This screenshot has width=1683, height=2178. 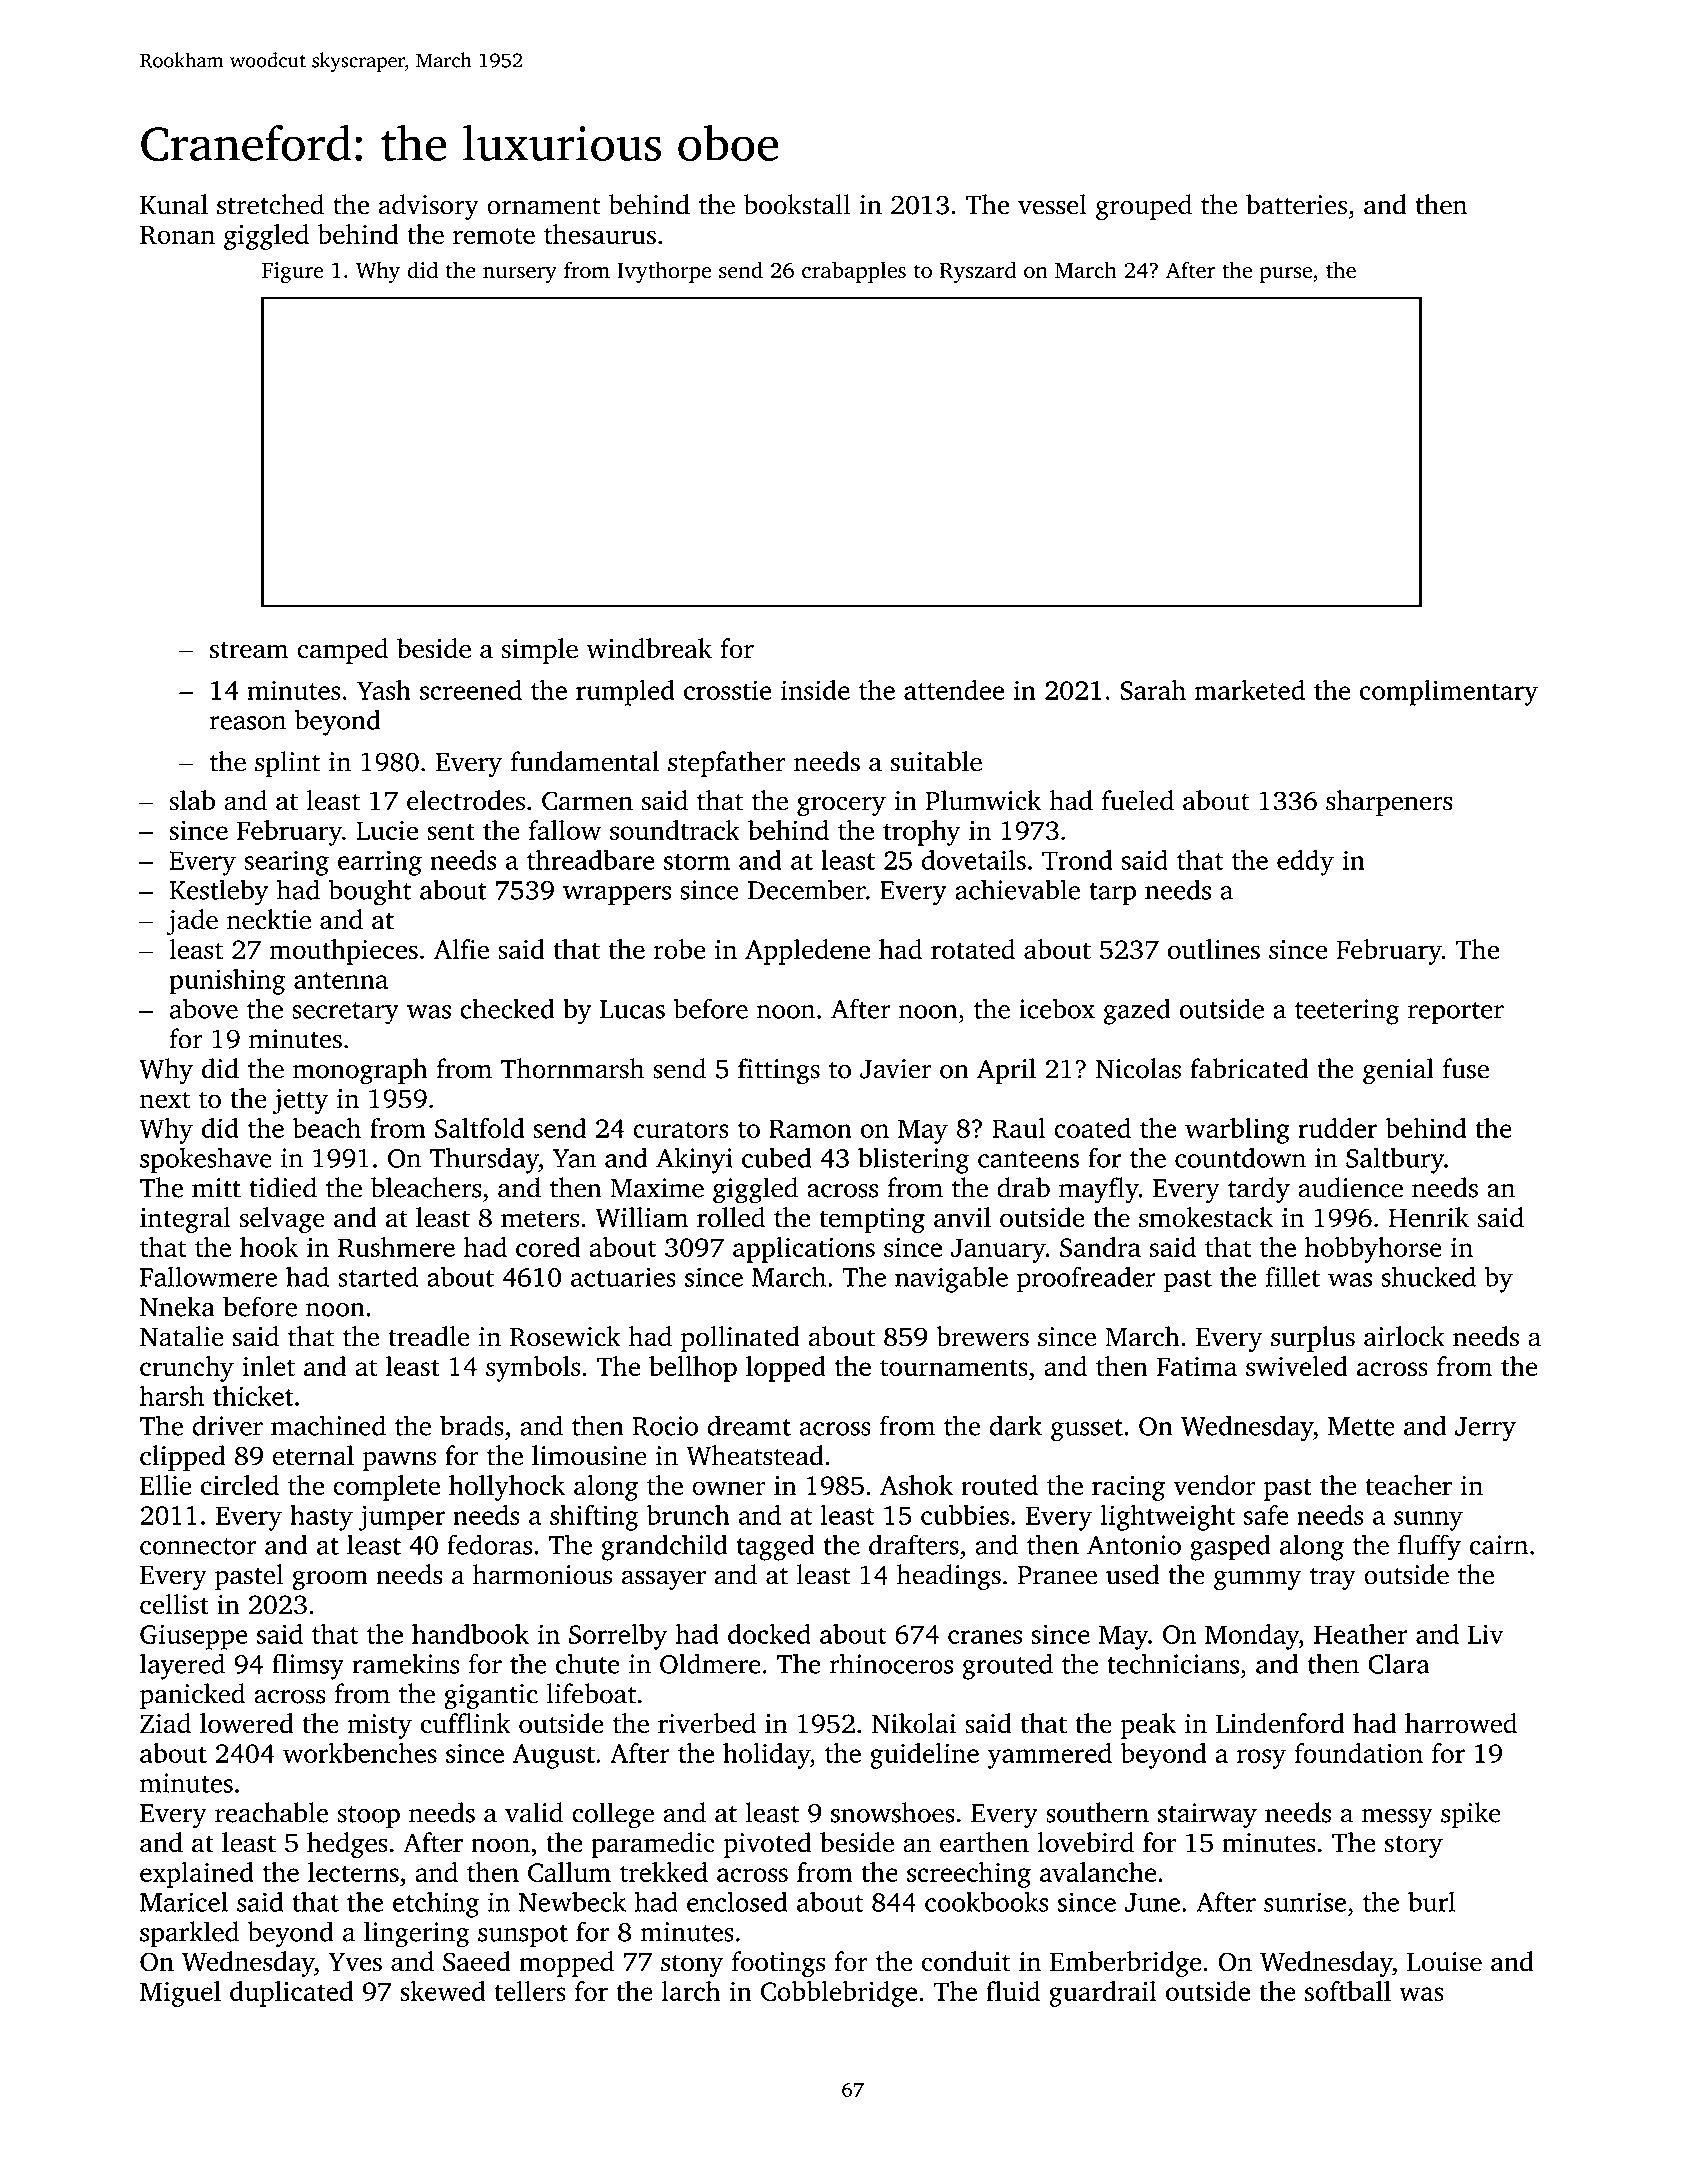 What do you see at coordinates (204, 1008) in the screenshot?
I see `above` at bounding box center [204, 1008].
